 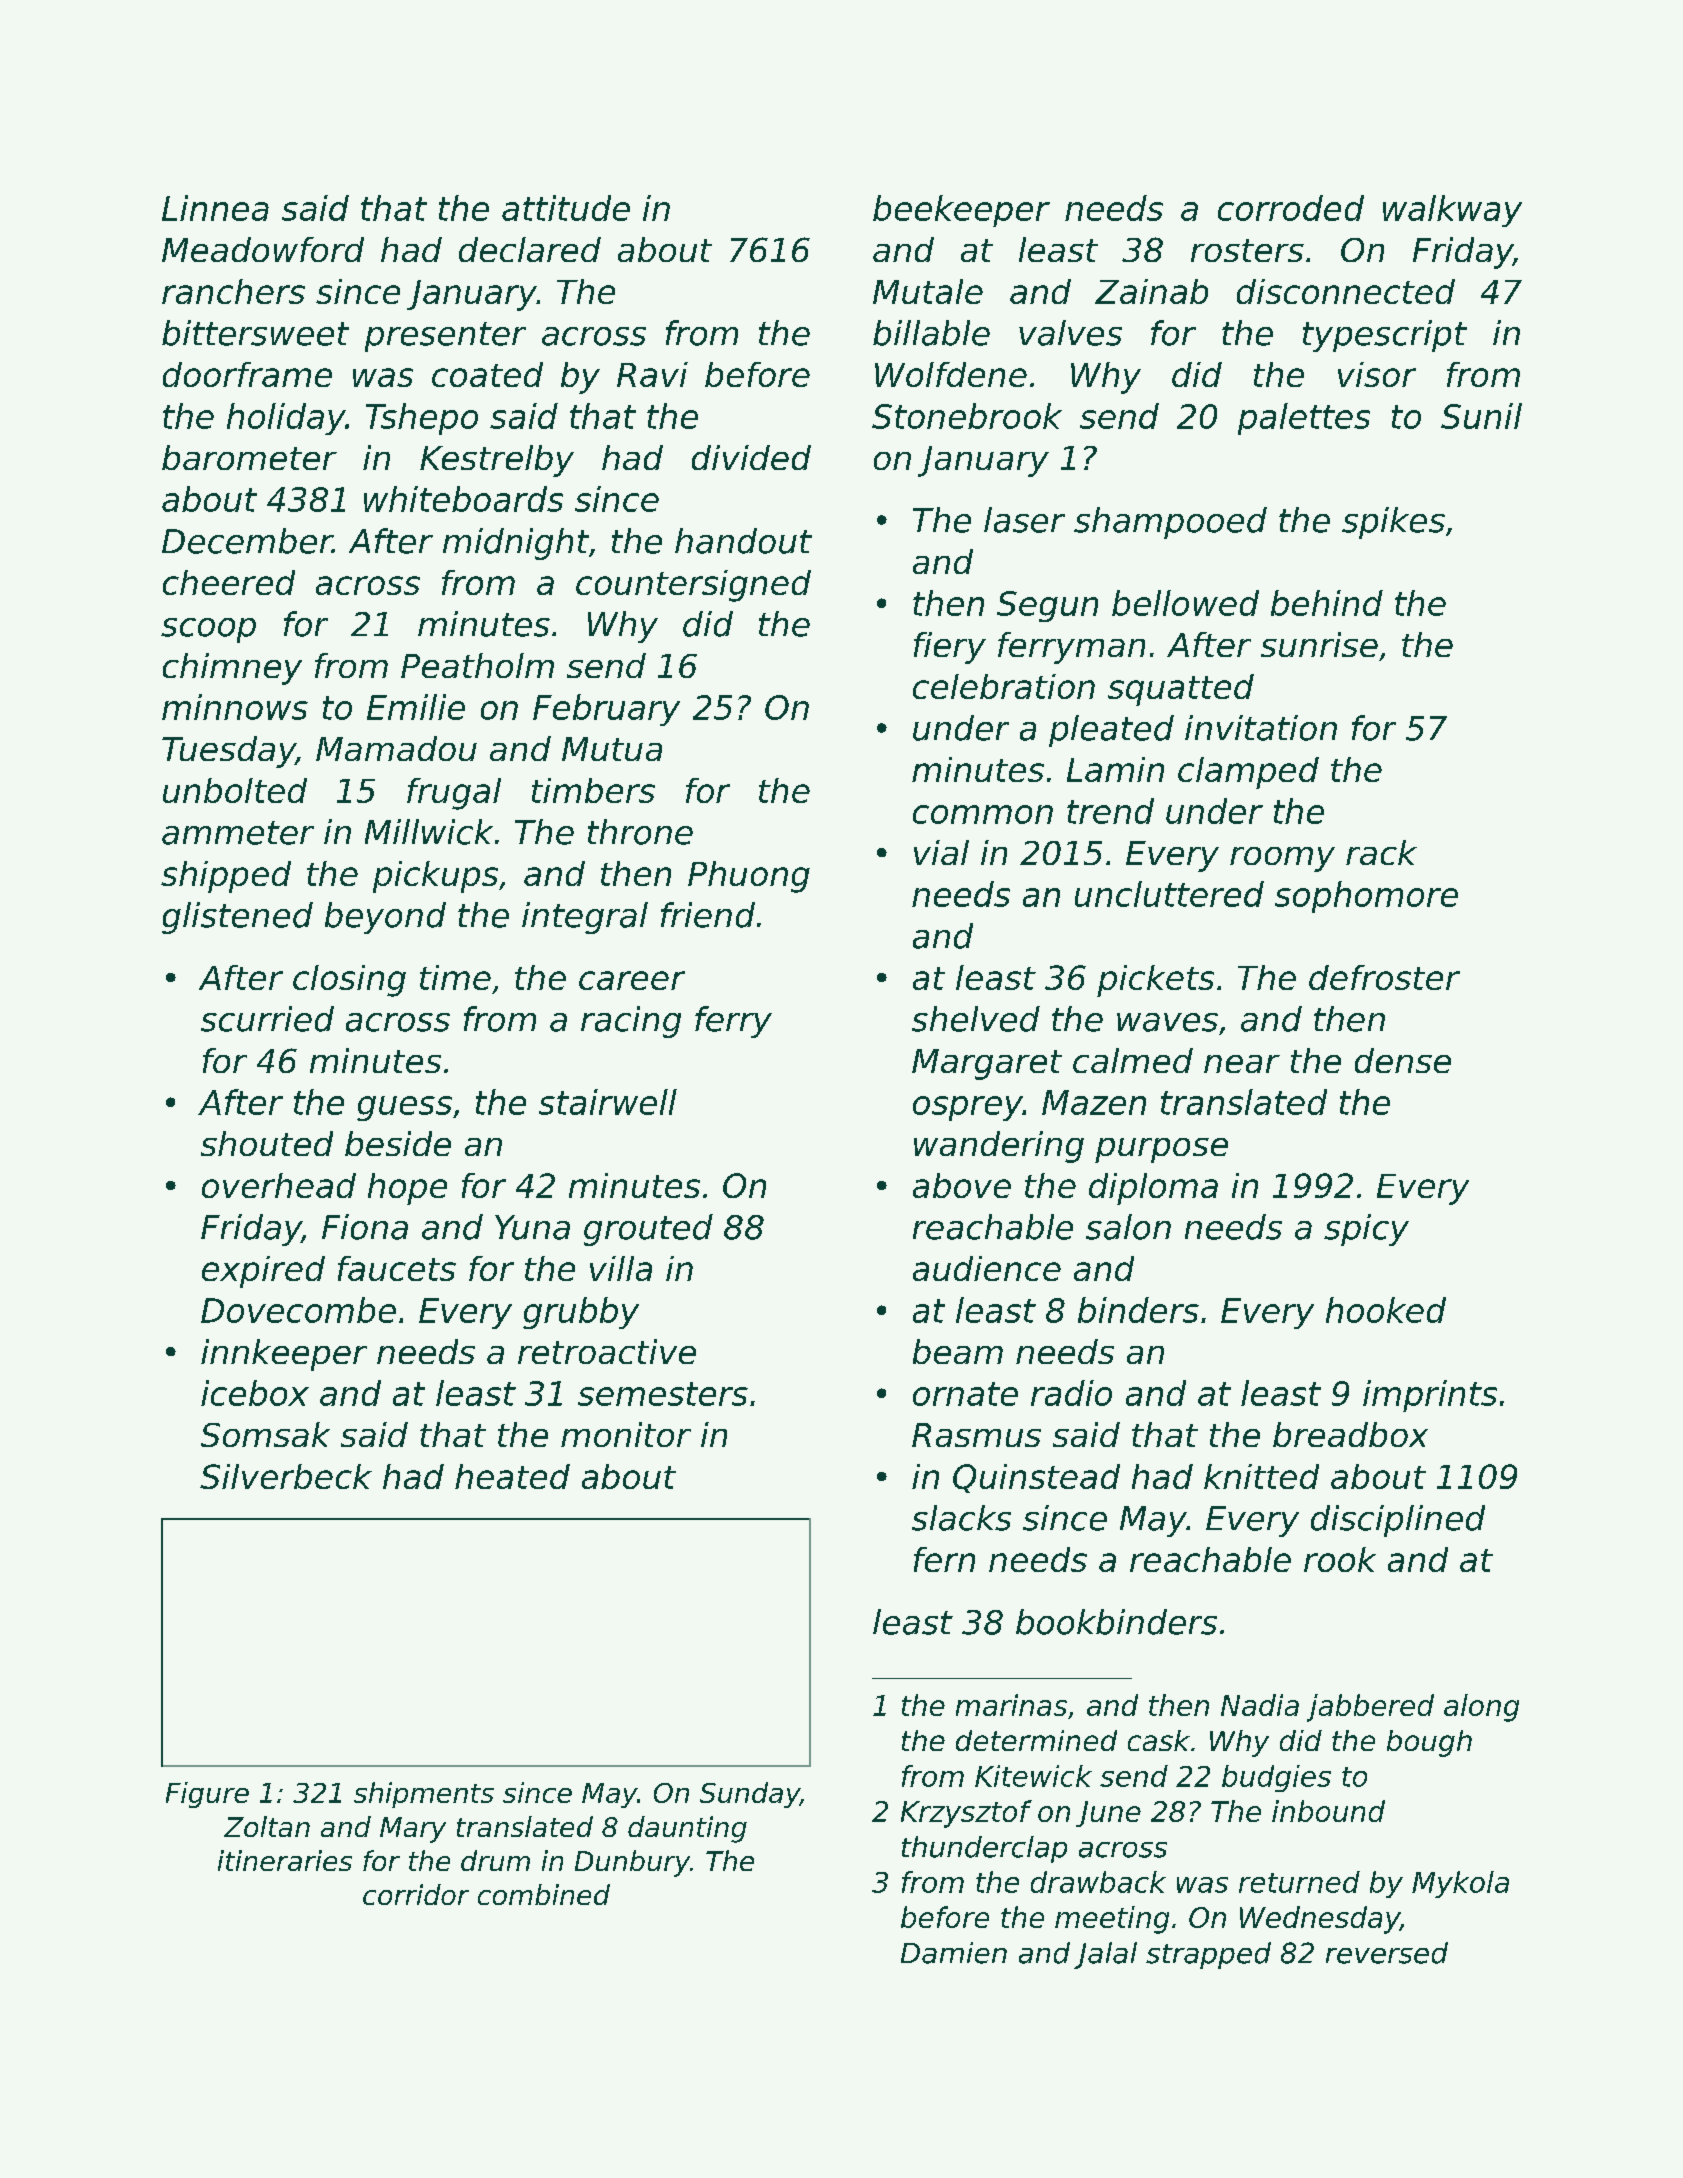 I want to click on beam, so click(x=958, y=1351).
